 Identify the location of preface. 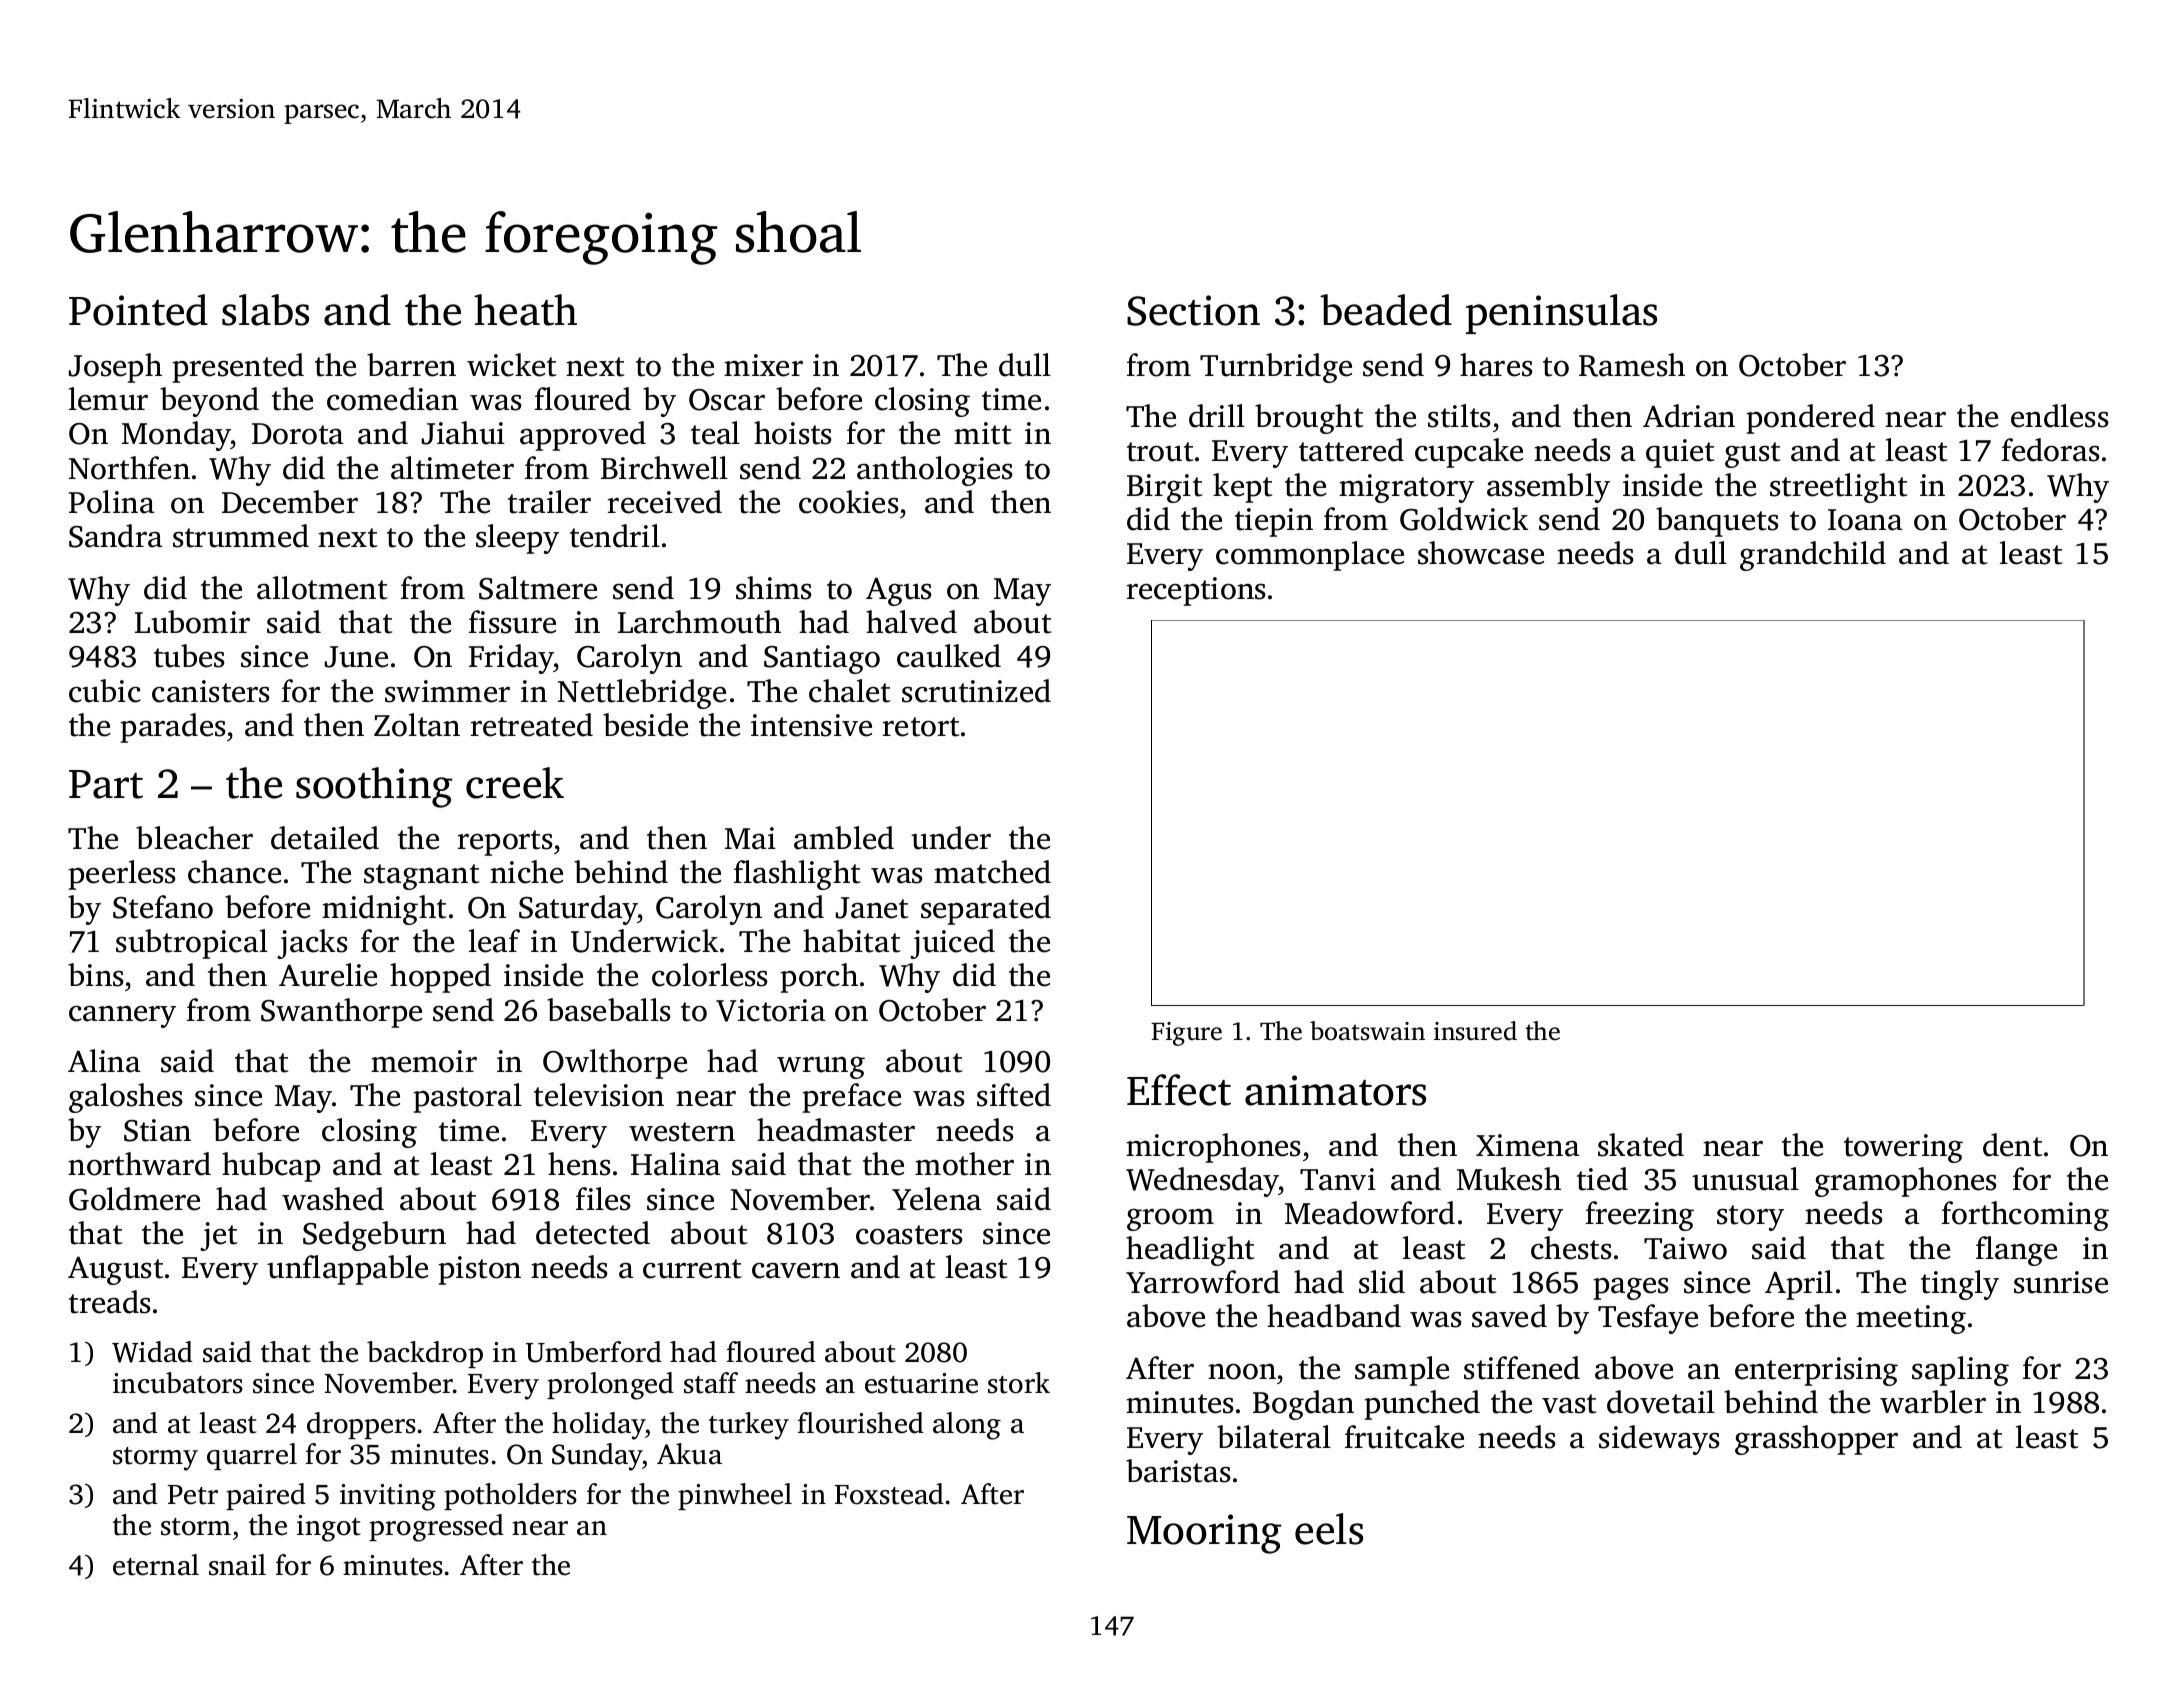
(851, 1098).
